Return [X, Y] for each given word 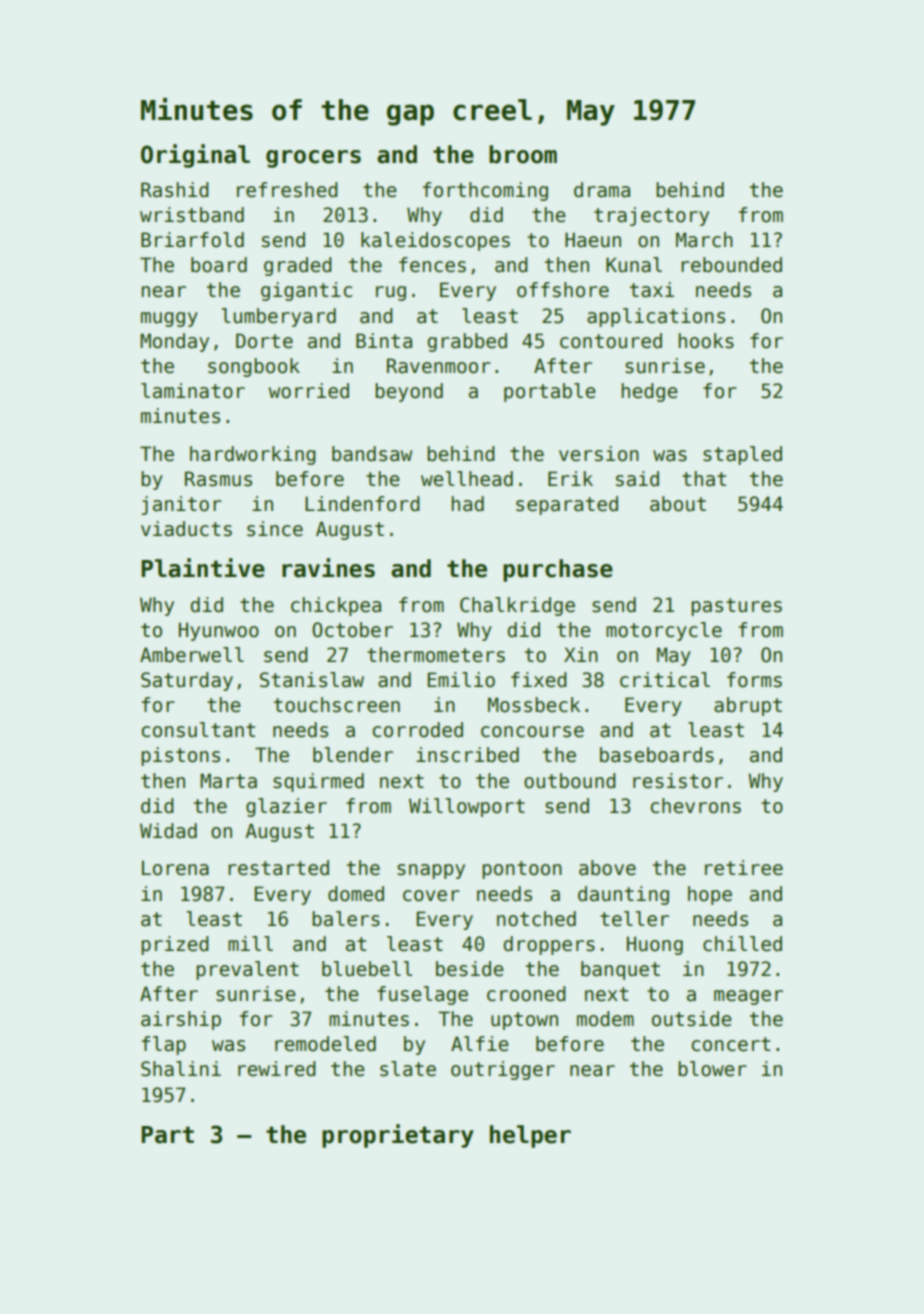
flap [164, 1045]
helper [530, 1136]
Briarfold [192, 240]
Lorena [175, 868]
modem [605, 1019]
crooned [526, 994]
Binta [384, 341]
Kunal [634, 265]
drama [602, 190]
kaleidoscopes [435, 241]
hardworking [253, 455]
